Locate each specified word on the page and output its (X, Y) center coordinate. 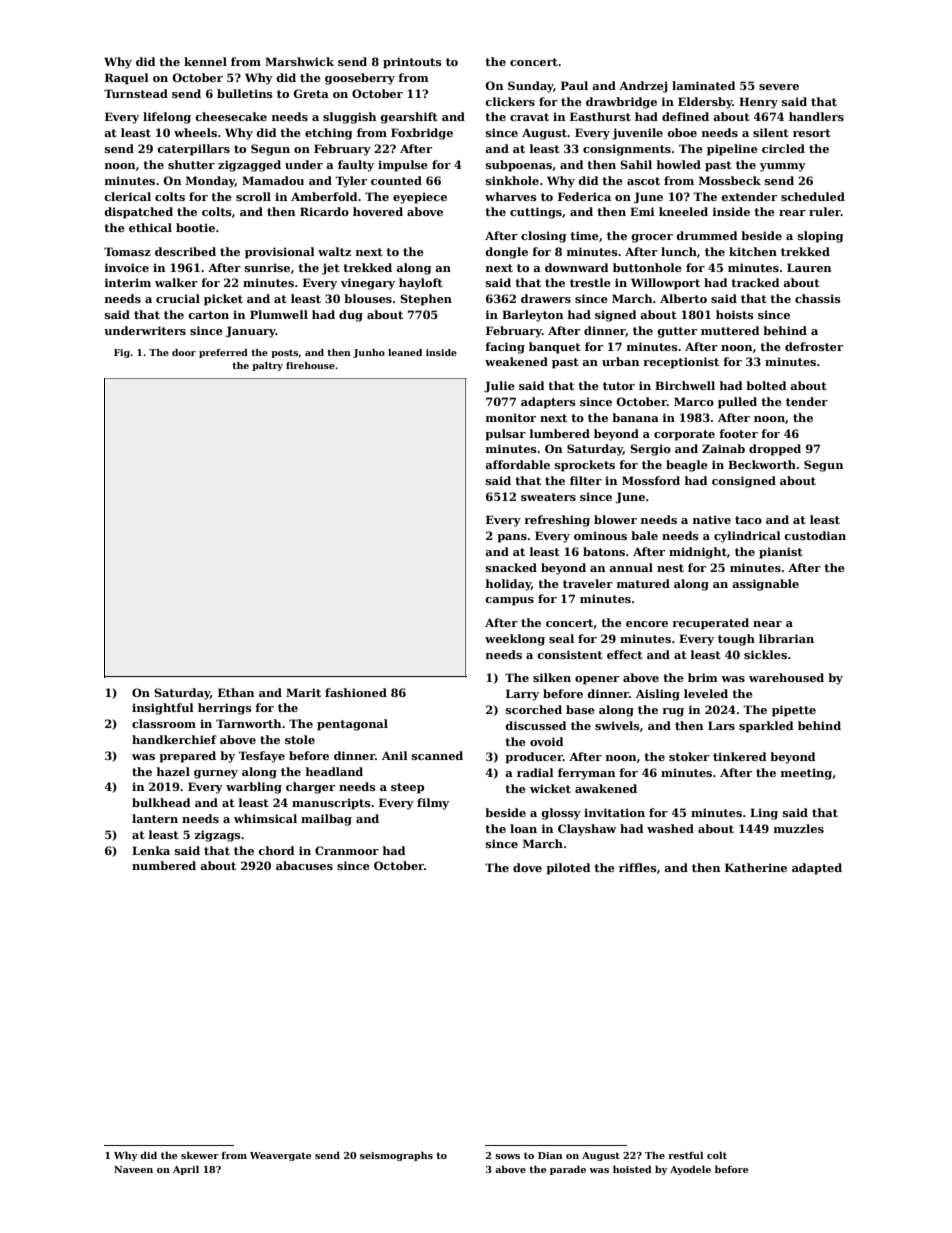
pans (512, 538)
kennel (205, 61)
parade (568, 1170)
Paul (574, 85)
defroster (814, 346)
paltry (267, 366)
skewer (200, 1155)
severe (779, 87)
